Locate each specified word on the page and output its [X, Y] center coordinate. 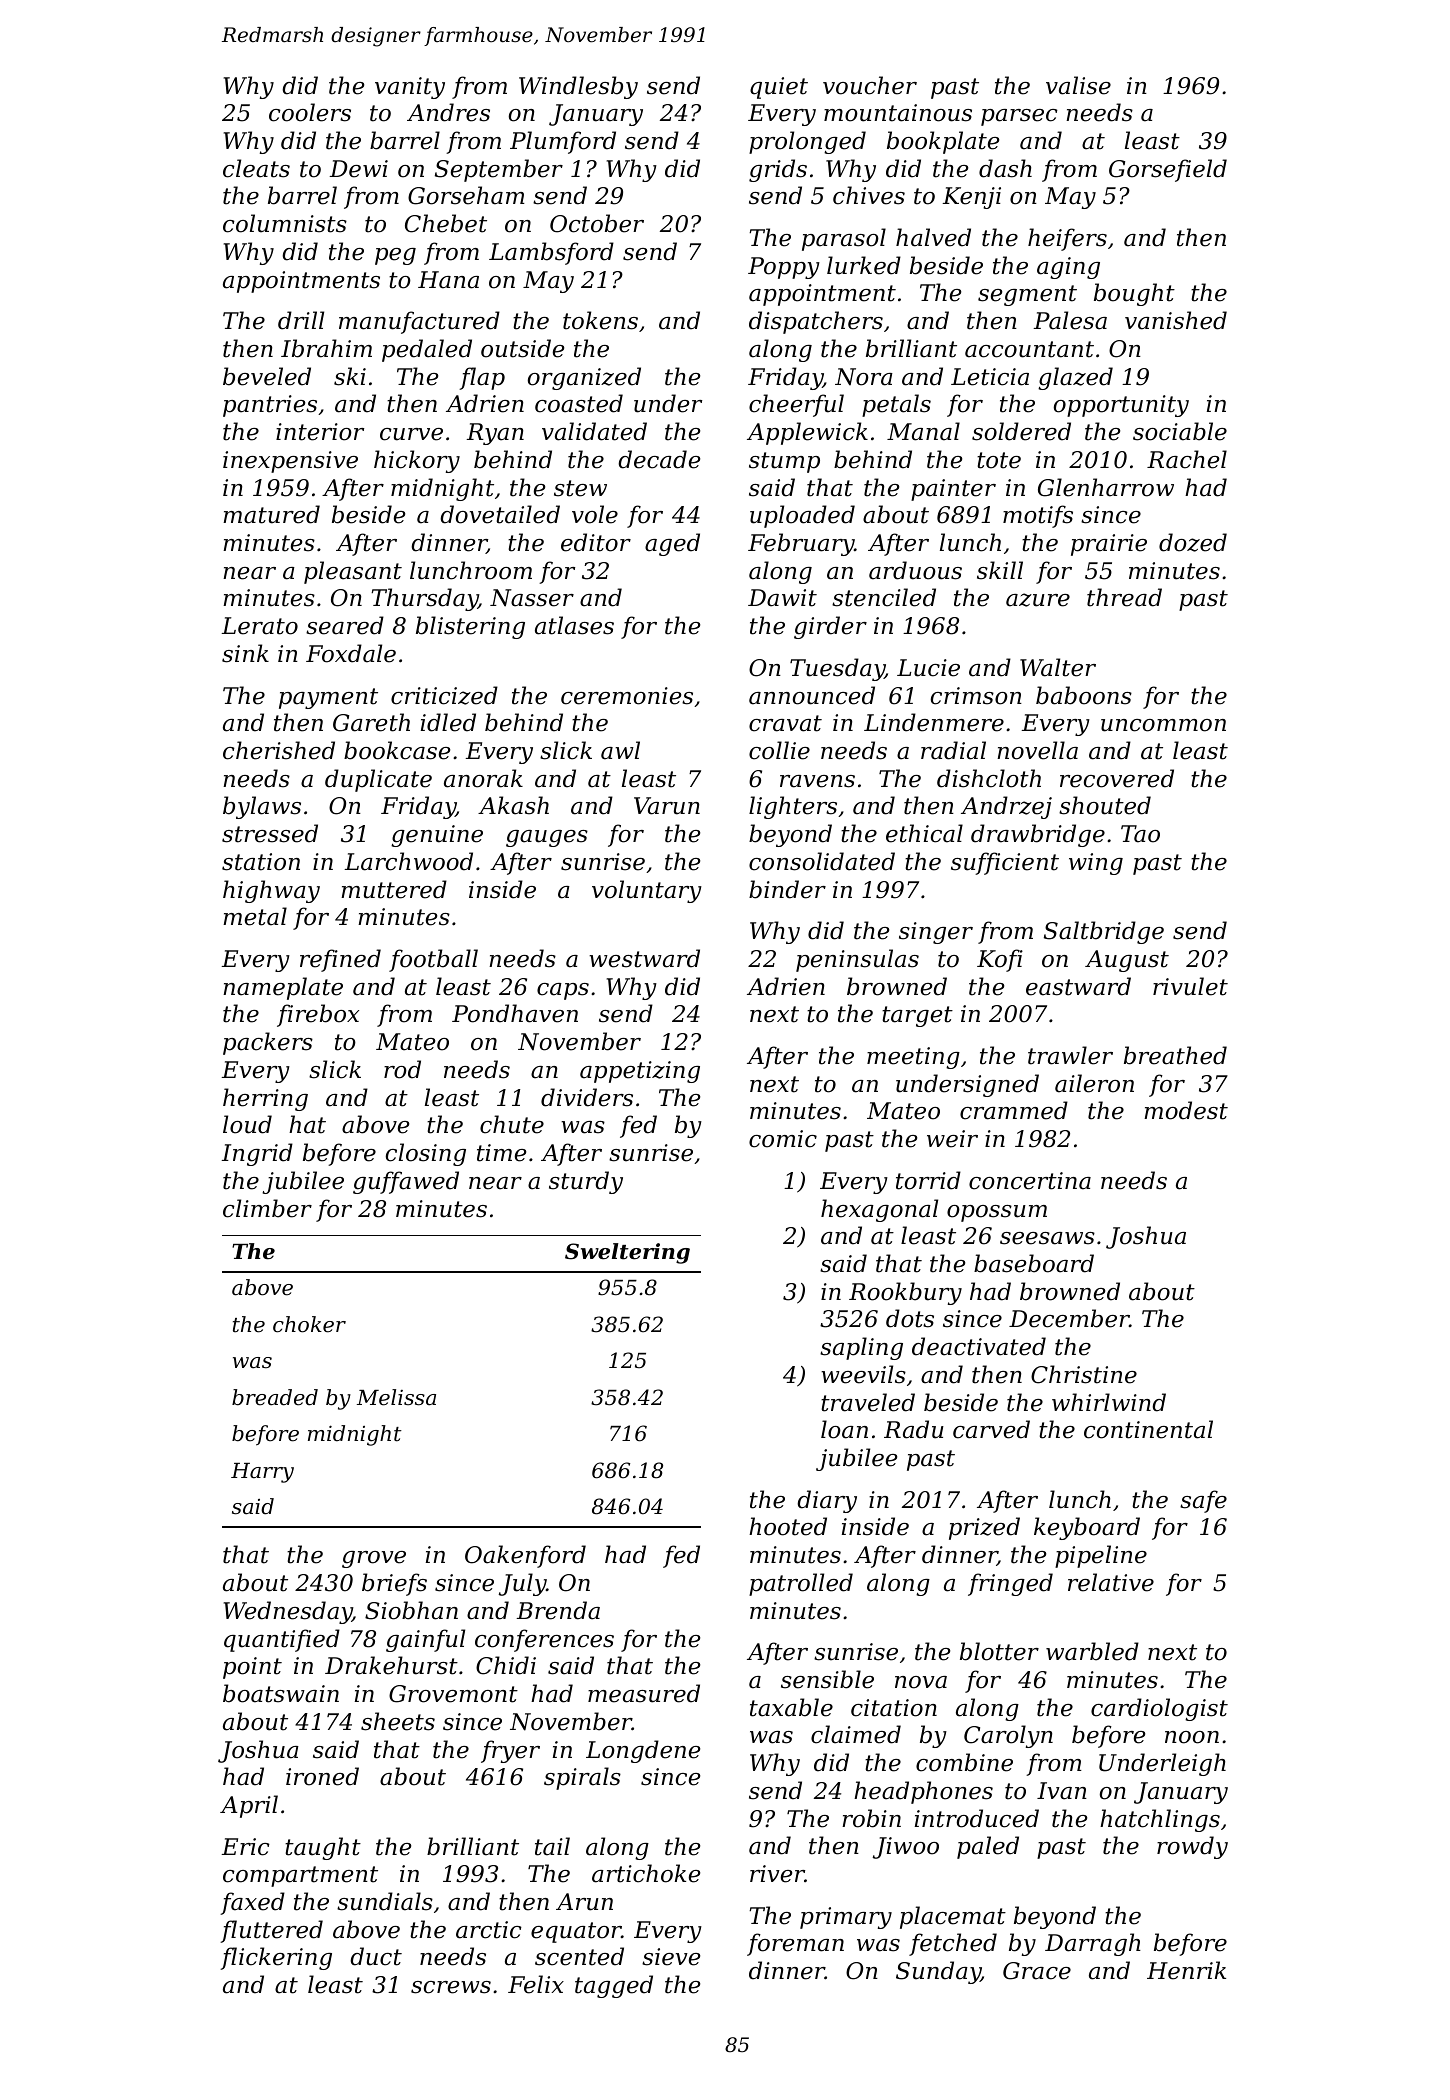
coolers [310, 112]
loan [844, 1429]
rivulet [1190, 986]
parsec [1019, 117]
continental [1148, 1429]
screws [451, 1987]
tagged [614, 1986]
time [501, 1153]
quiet [779, 88]
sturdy [586, 1182]
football [433, 960]
